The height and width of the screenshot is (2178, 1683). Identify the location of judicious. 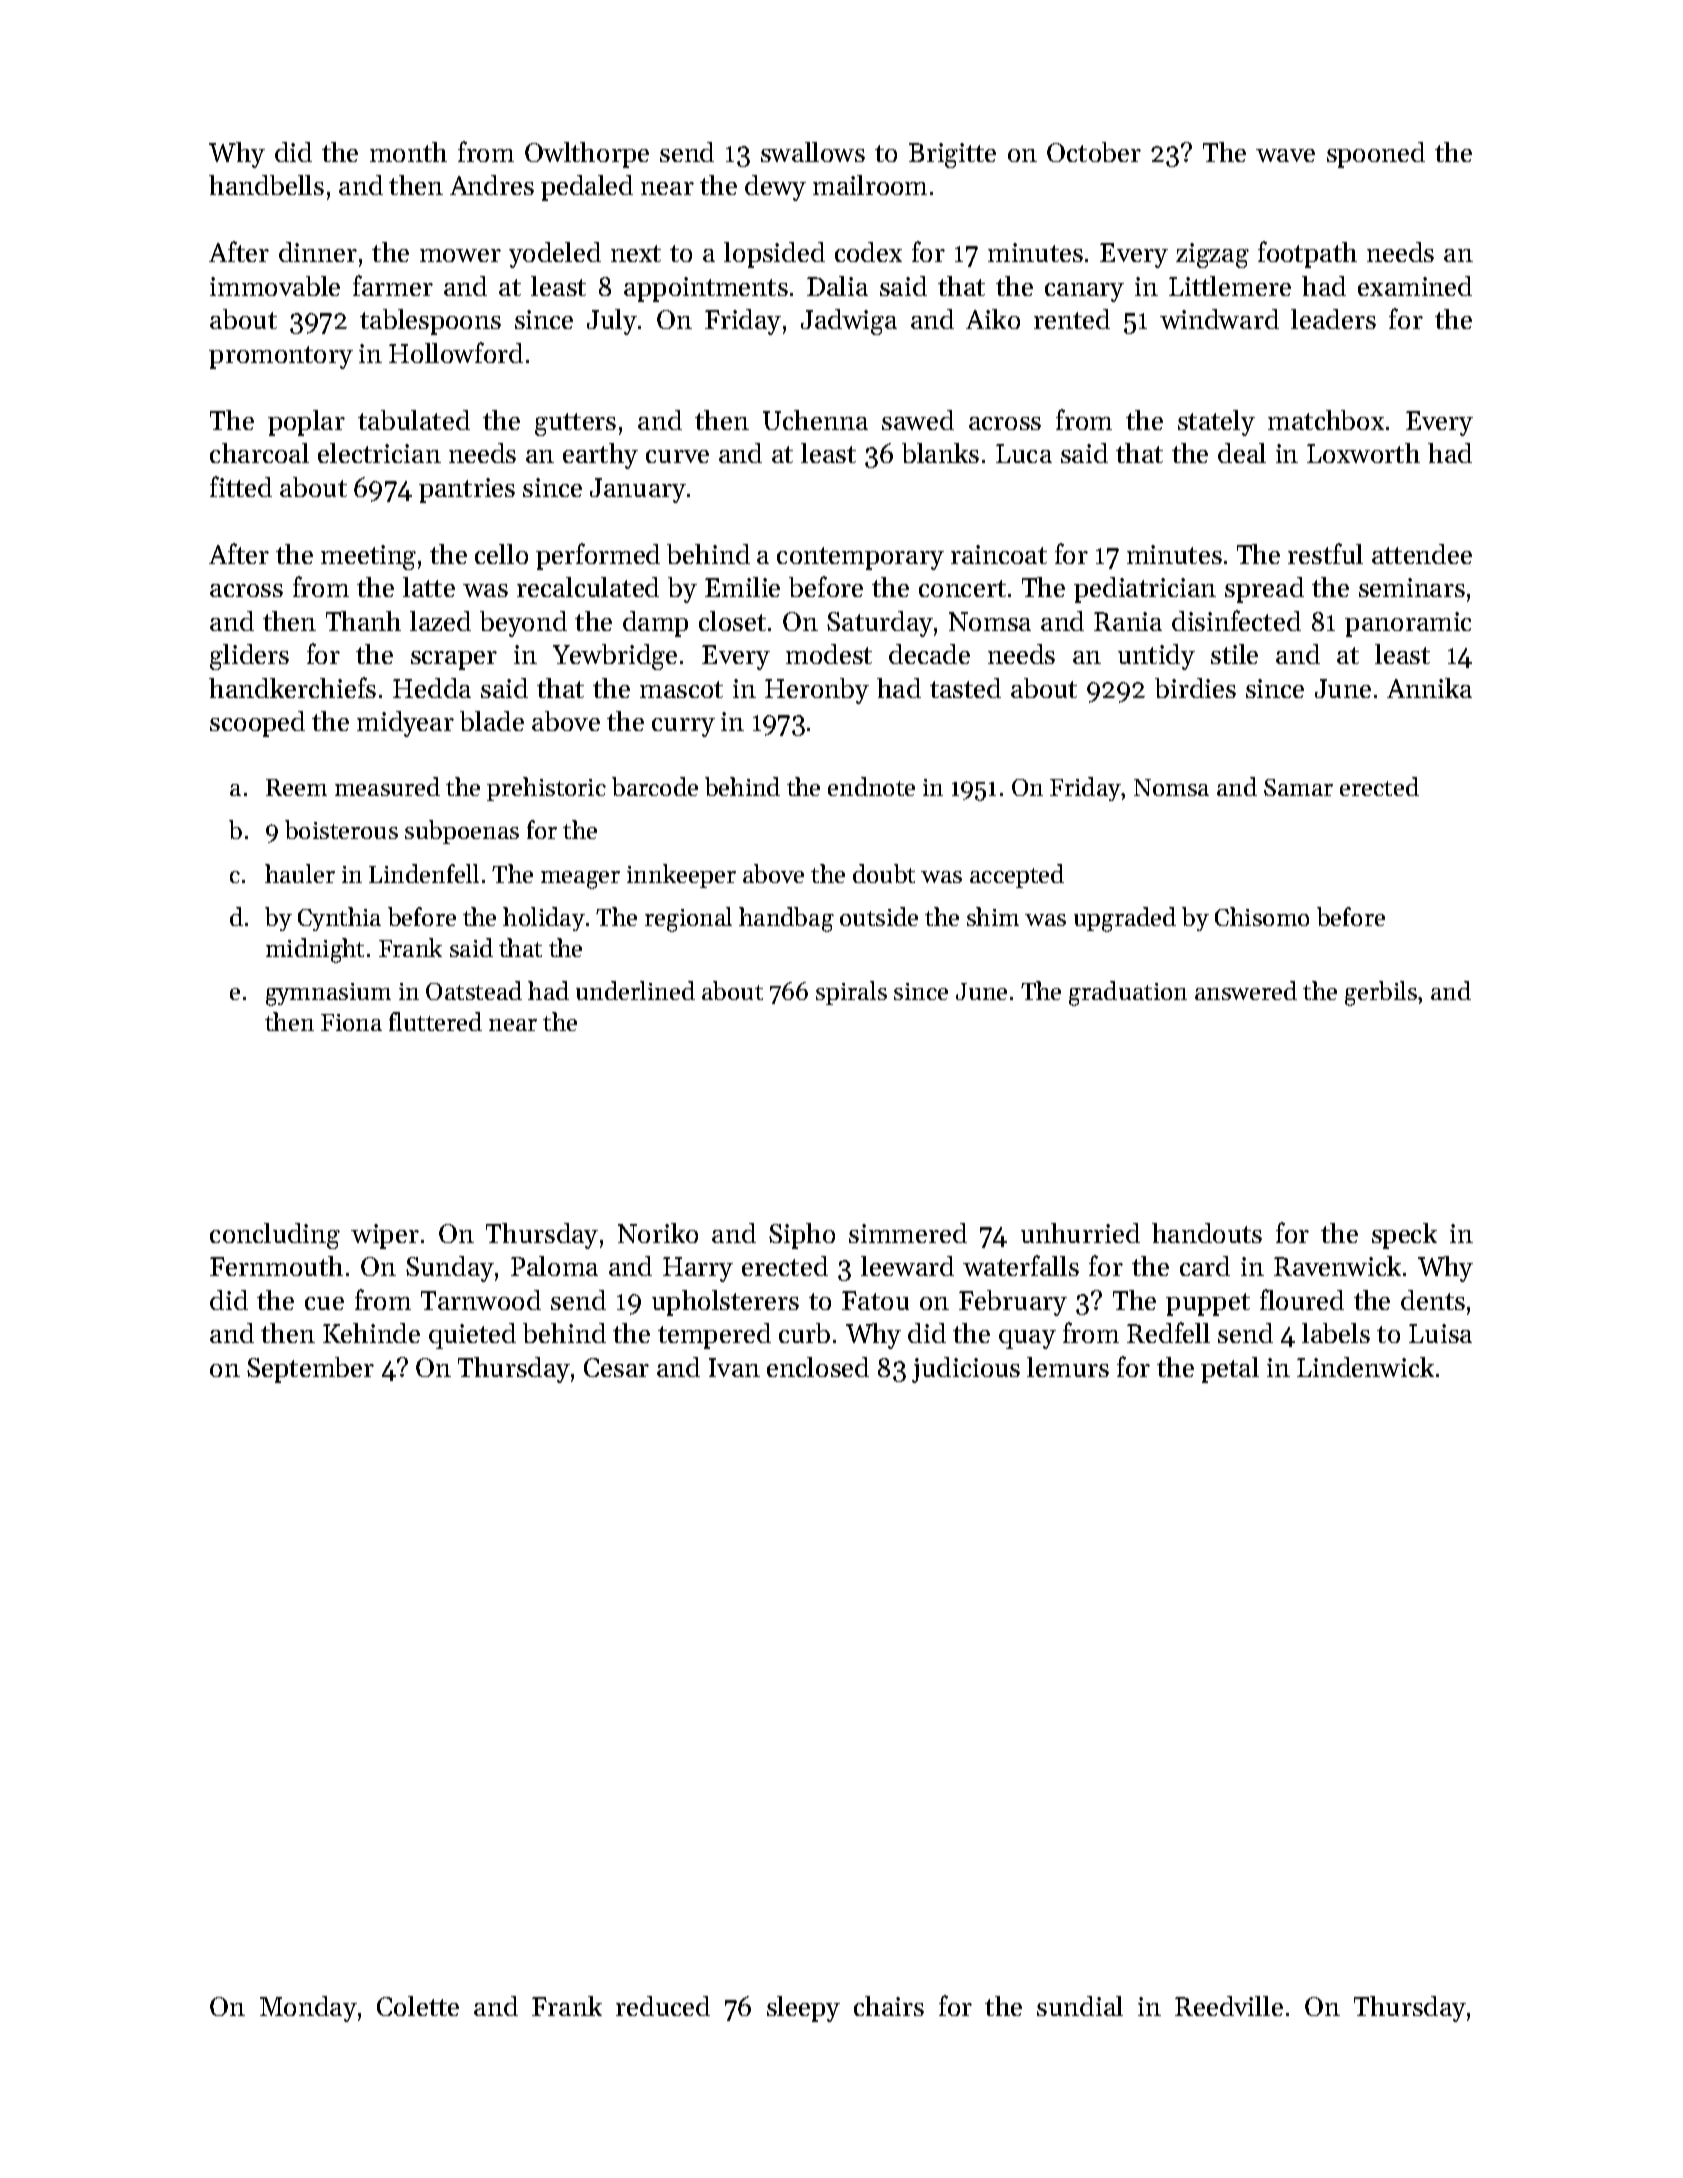
(966, 1370).
